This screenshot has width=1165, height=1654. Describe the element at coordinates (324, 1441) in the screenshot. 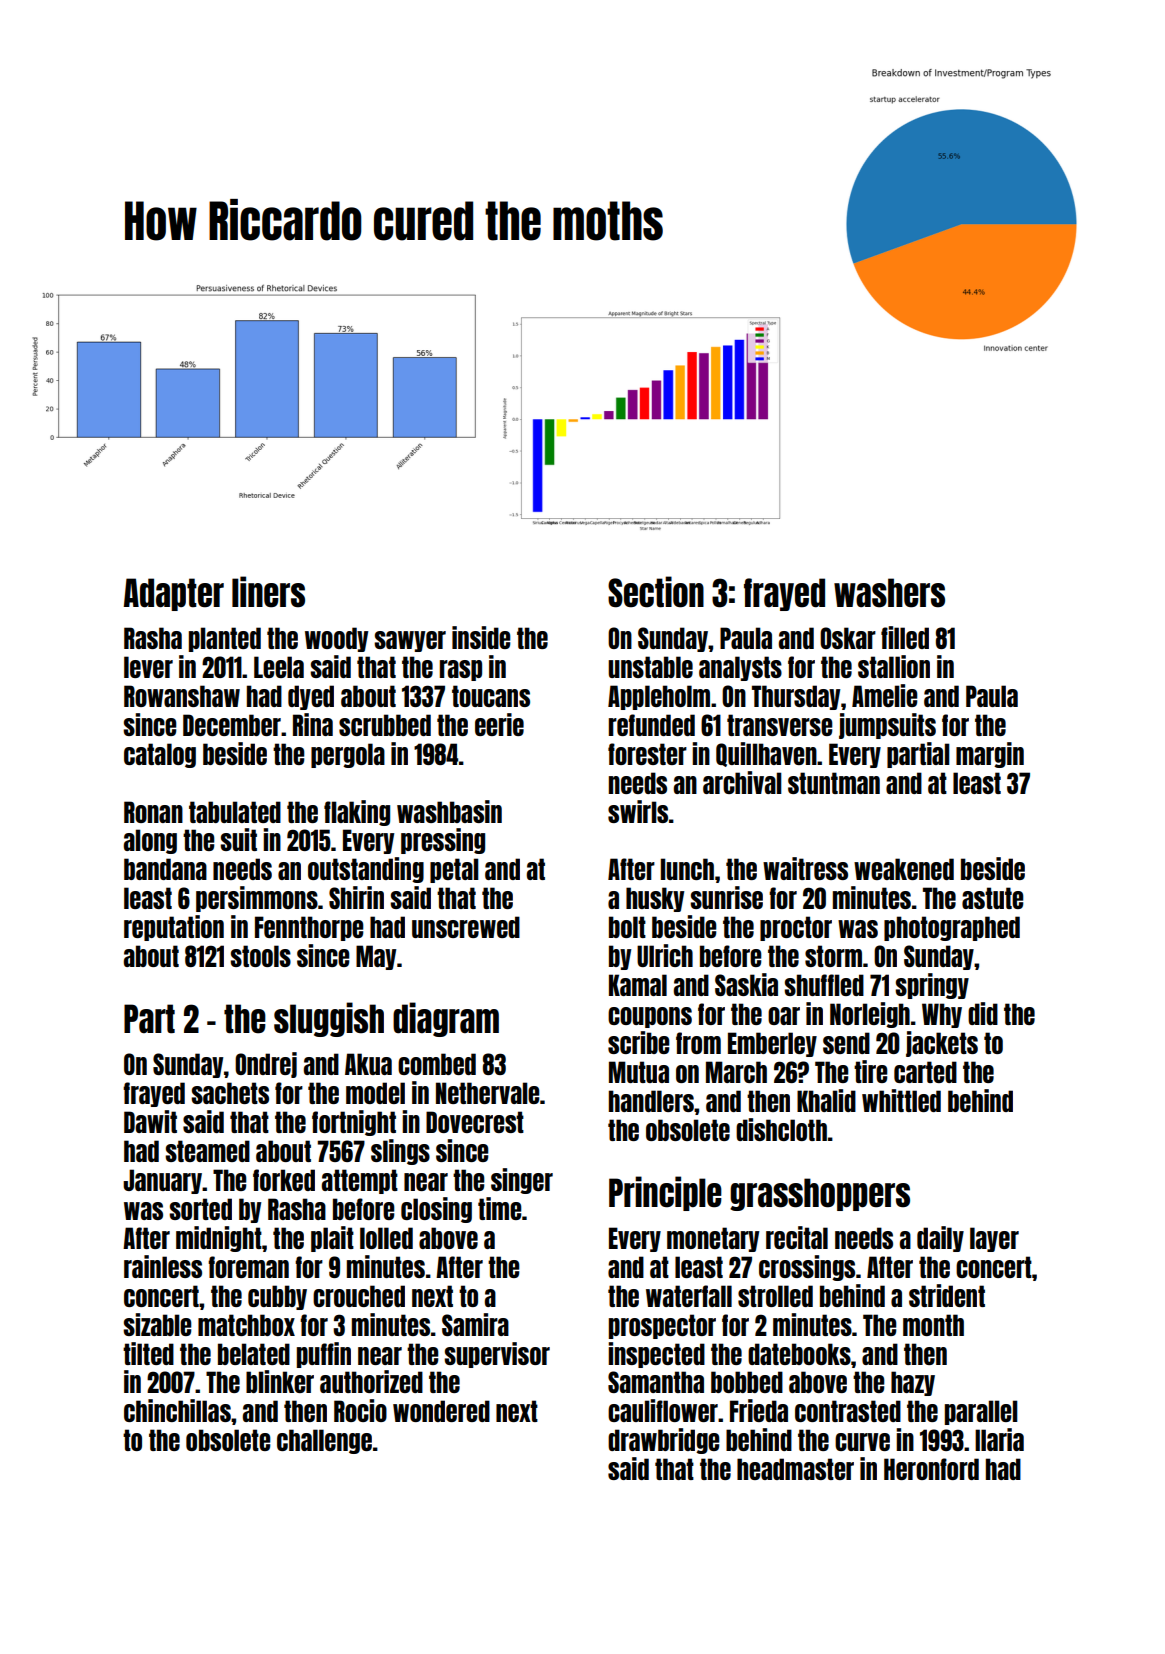

I see `challenge` at that location.
